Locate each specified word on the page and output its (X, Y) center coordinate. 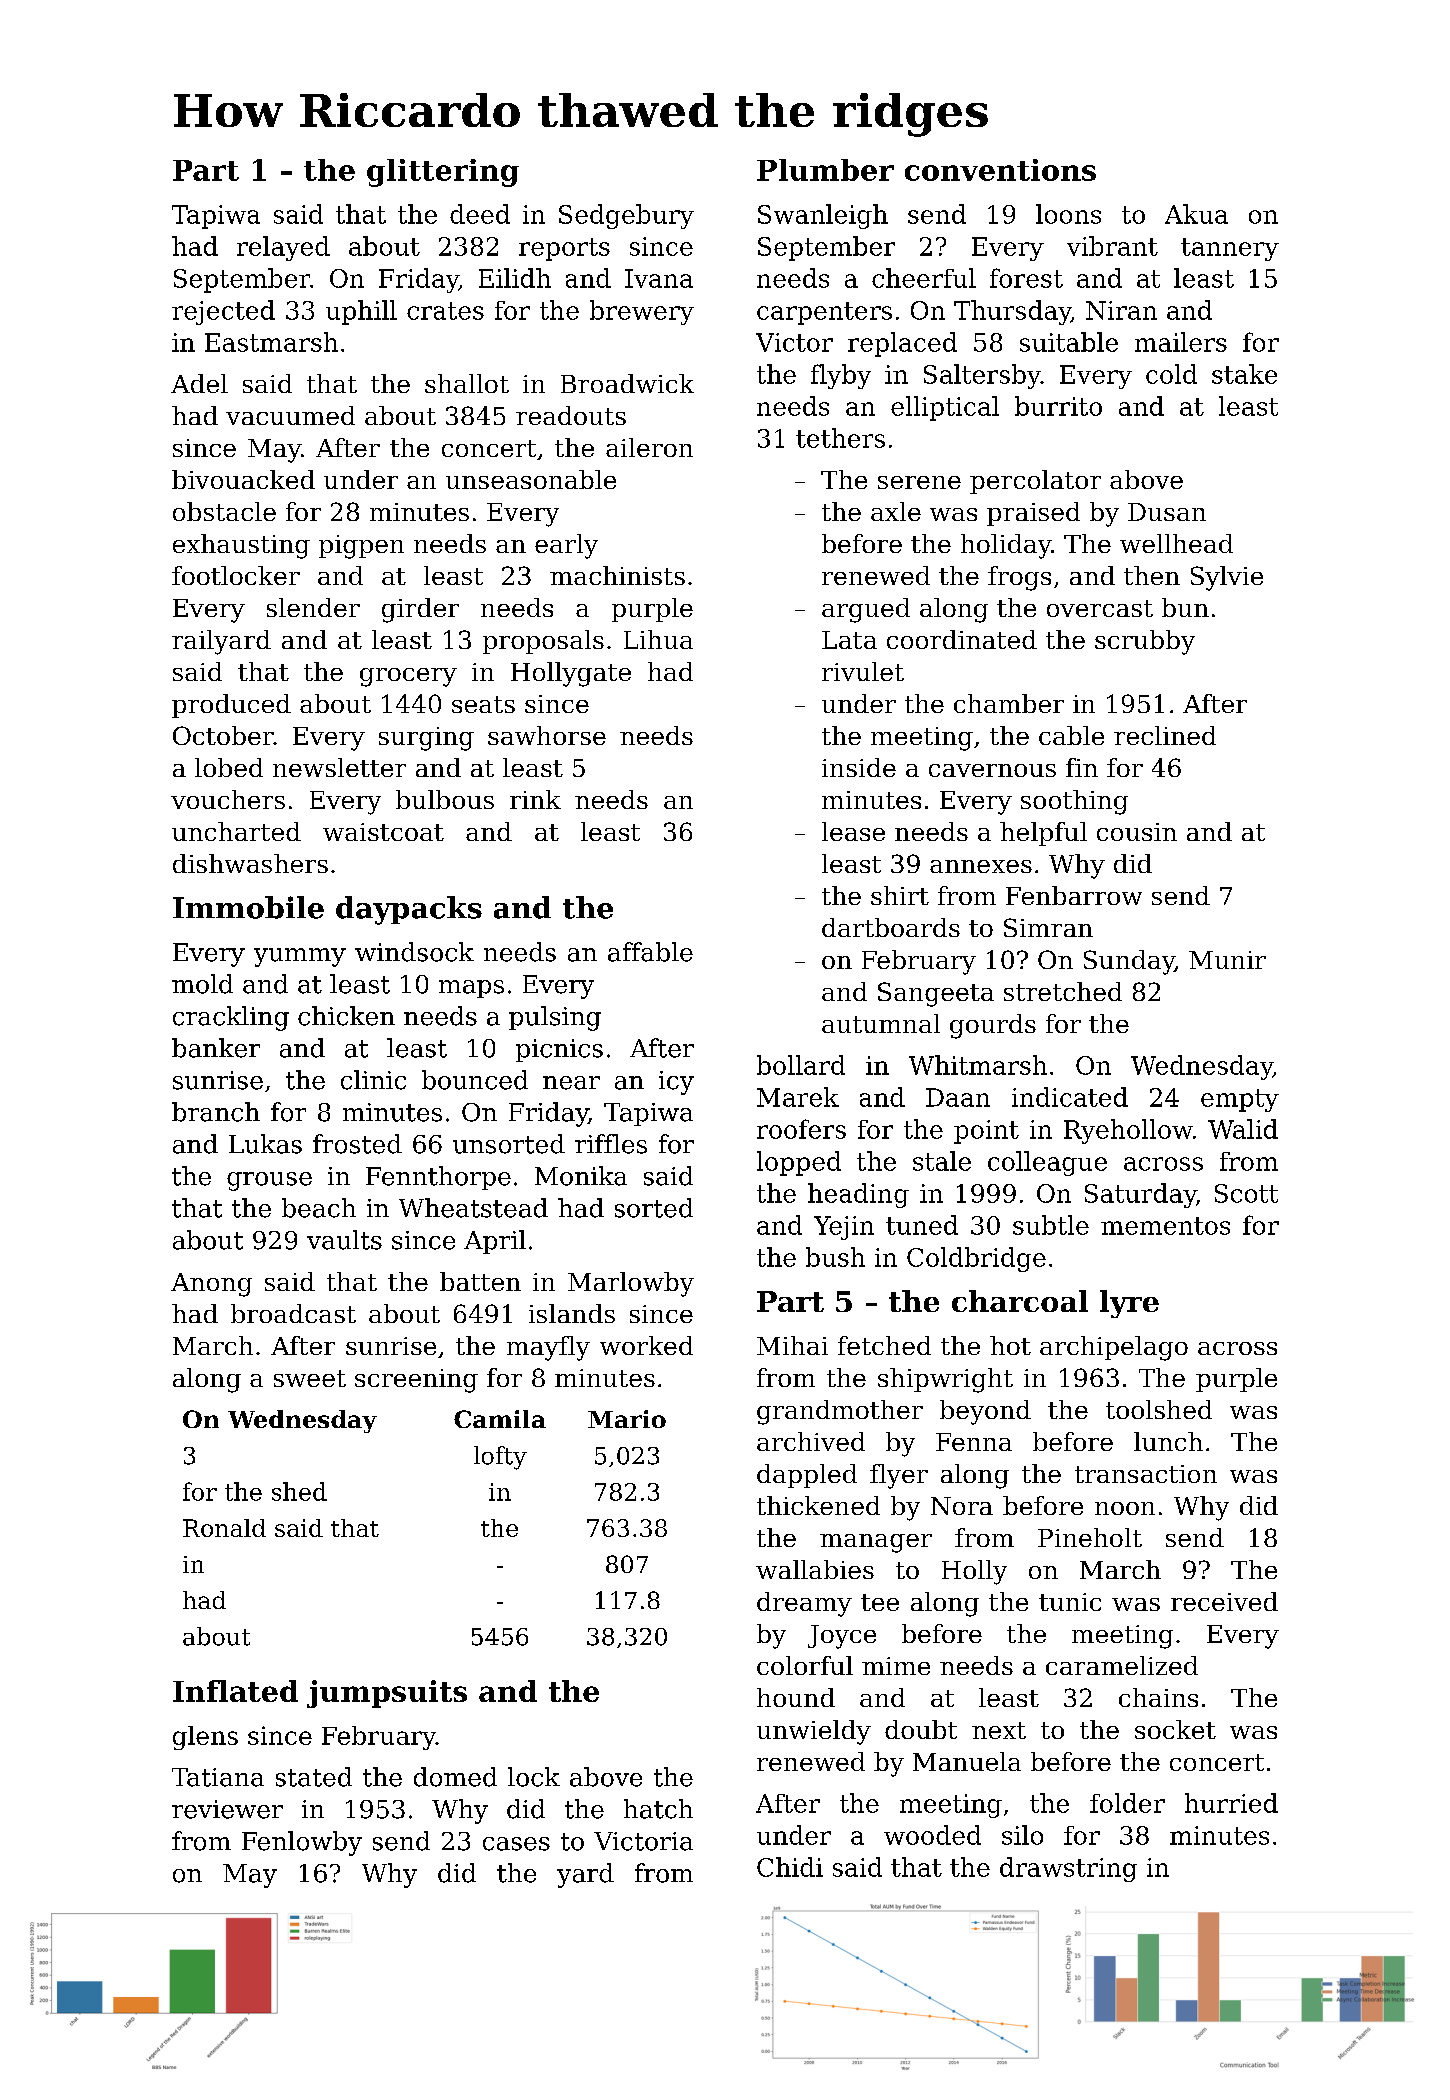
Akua (1196, 214)
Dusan (1167, 512)
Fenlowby (302, 1843)
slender (313, 607)
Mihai (792, 1345)
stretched (1063, 991)
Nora (962, 1506)
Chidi (790, 1867)
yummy (300, 957)
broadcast (293, 1313)
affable (650, 952)
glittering (443, 173)
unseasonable (531, 479)
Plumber (825, 170)
